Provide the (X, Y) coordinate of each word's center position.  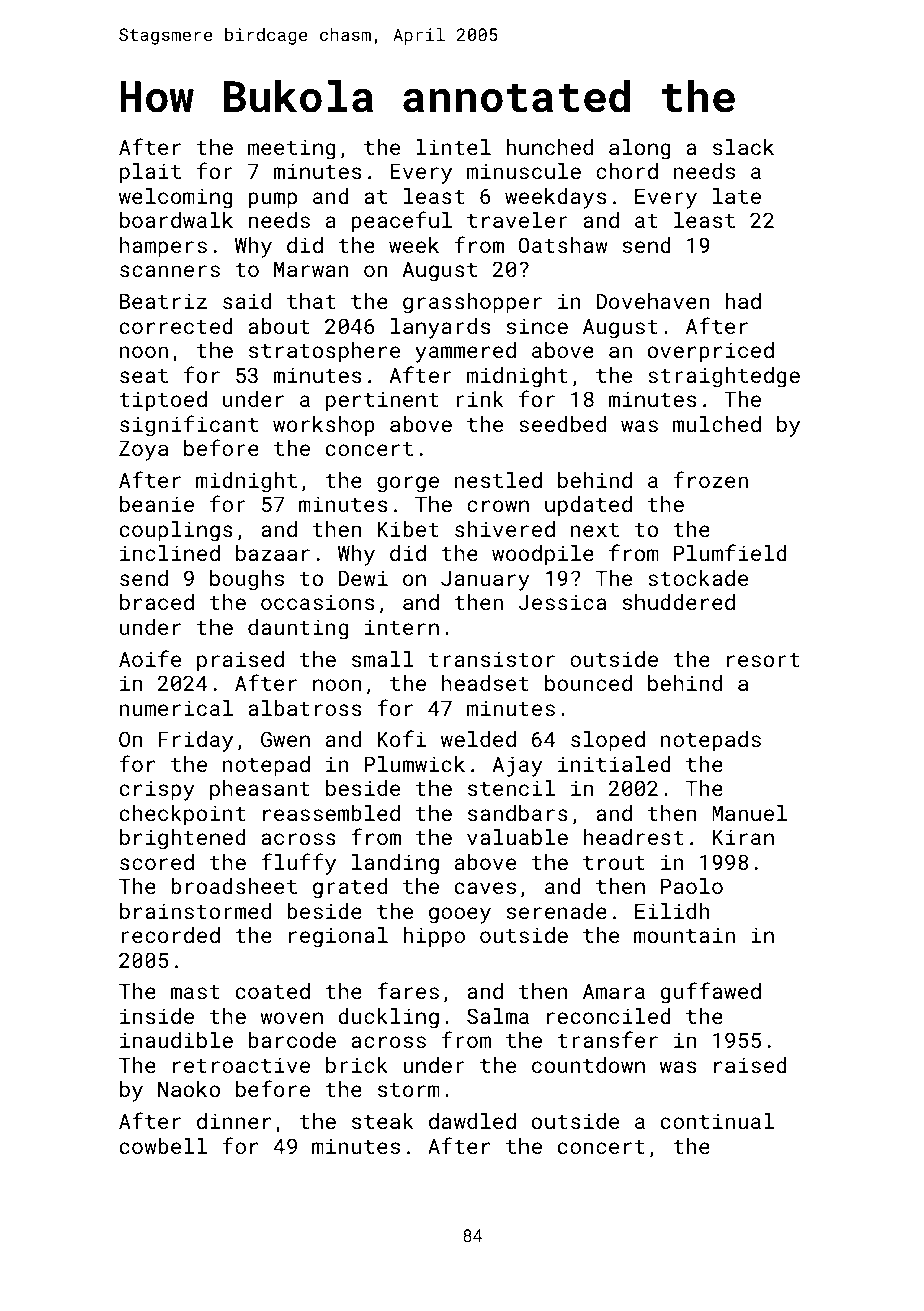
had (743, 301)
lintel (453, 147)
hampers (163, 247)
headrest (634, 837)
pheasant (260, 790)
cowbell (163, 1146)
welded (478, 739)
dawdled (472, 1121)
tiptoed (163, 401)
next (595, 530)
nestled (498, 480)
